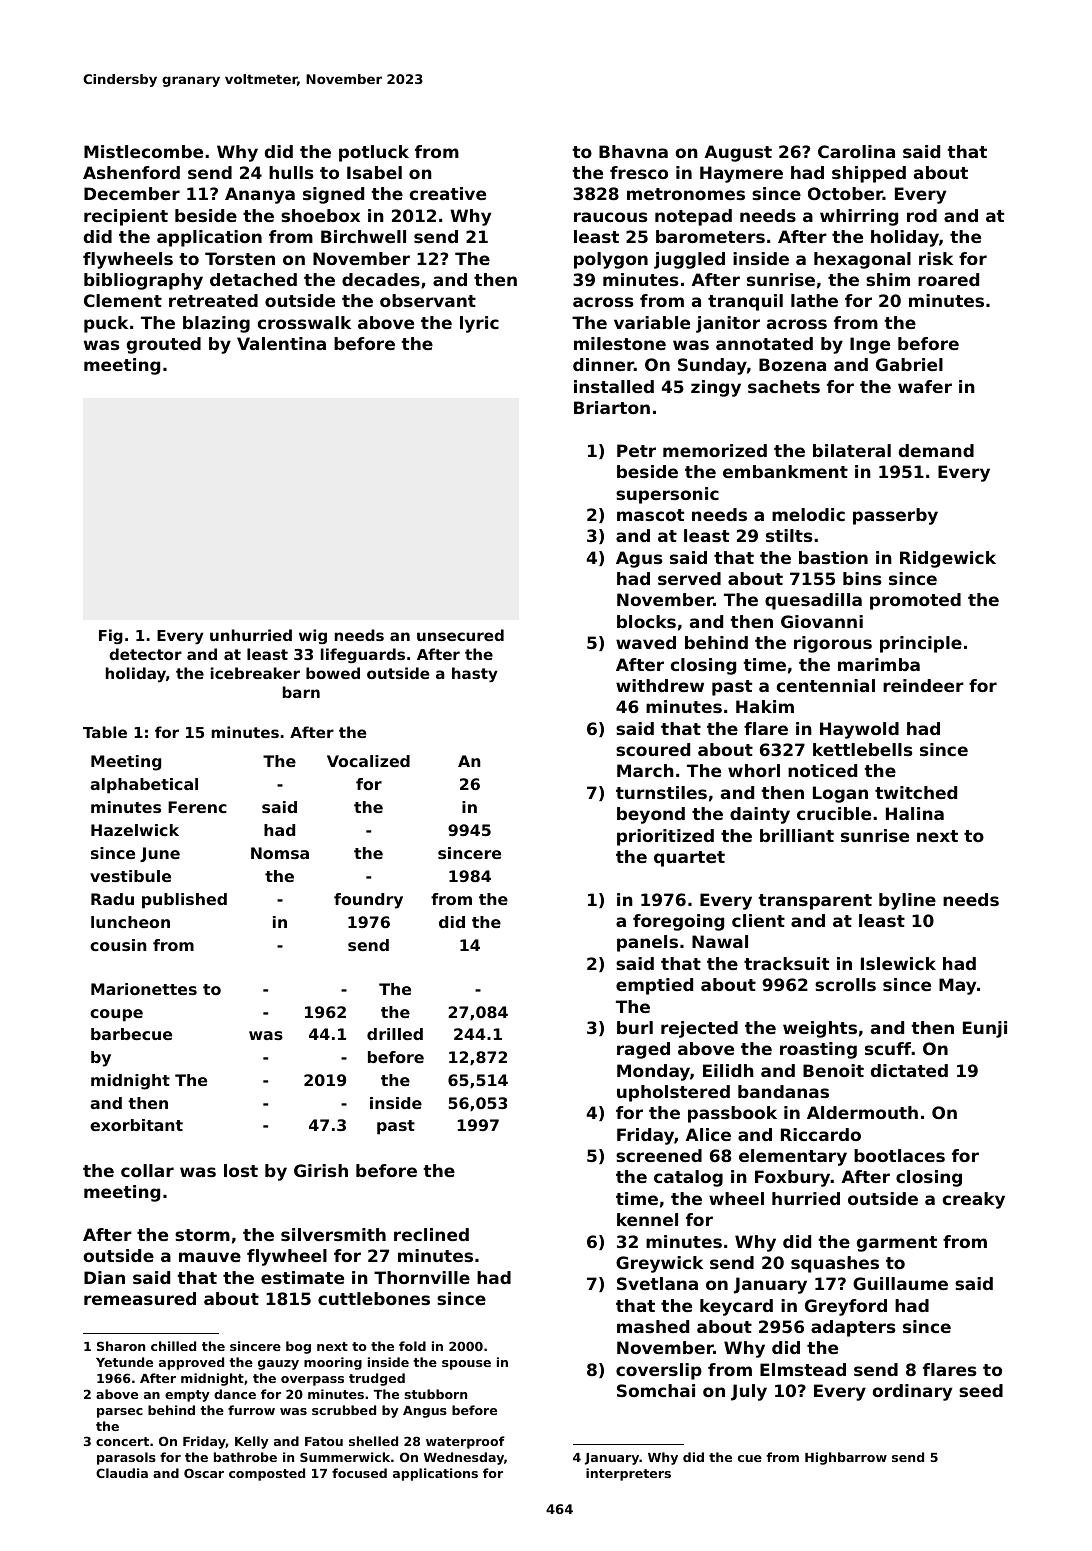 The height and width of the image is (1551, 1092). I want to click on Briarton, so click(612, 407).
